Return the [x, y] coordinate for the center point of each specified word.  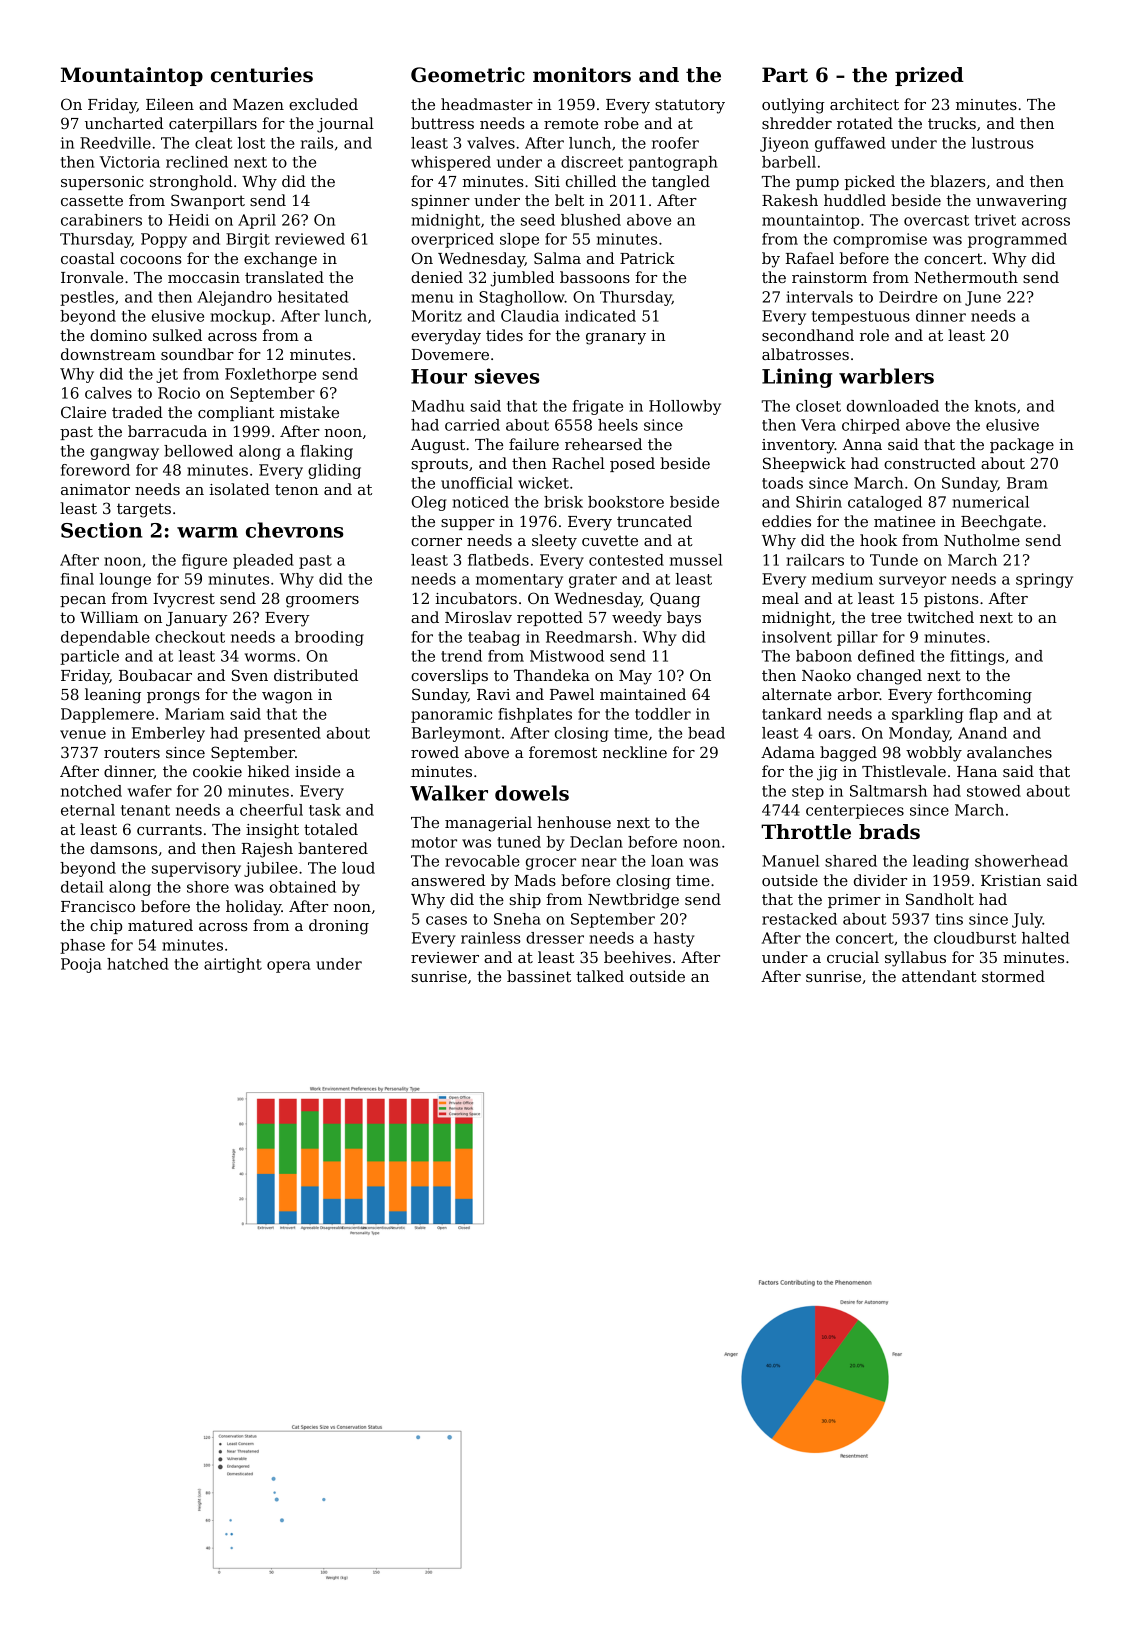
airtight [233, 965]
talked [600, 976]
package [1022, 446]
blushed [591, 220]
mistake [309, 412]
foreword [95, 470]
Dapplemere [107, 715]
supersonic [102, 183]
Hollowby [685, 407]
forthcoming [985, 696]
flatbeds [498, 560]
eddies [786, 521]
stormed [1013, 976]
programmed [1017, 240]
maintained [643, 694]
